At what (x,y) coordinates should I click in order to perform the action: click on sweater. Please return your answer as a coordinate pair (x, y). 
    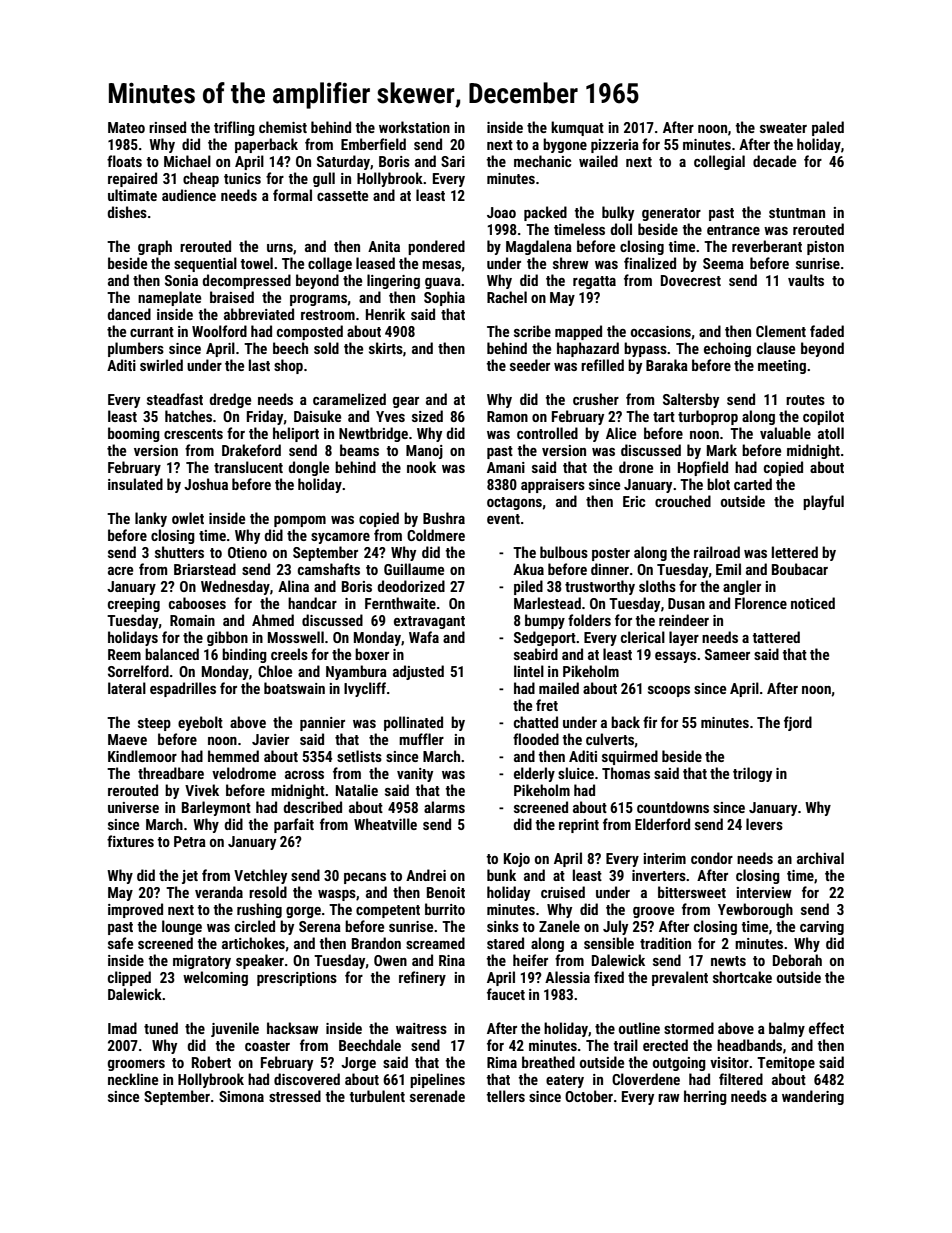
    Looking at the image, I should click on (783, 128).
